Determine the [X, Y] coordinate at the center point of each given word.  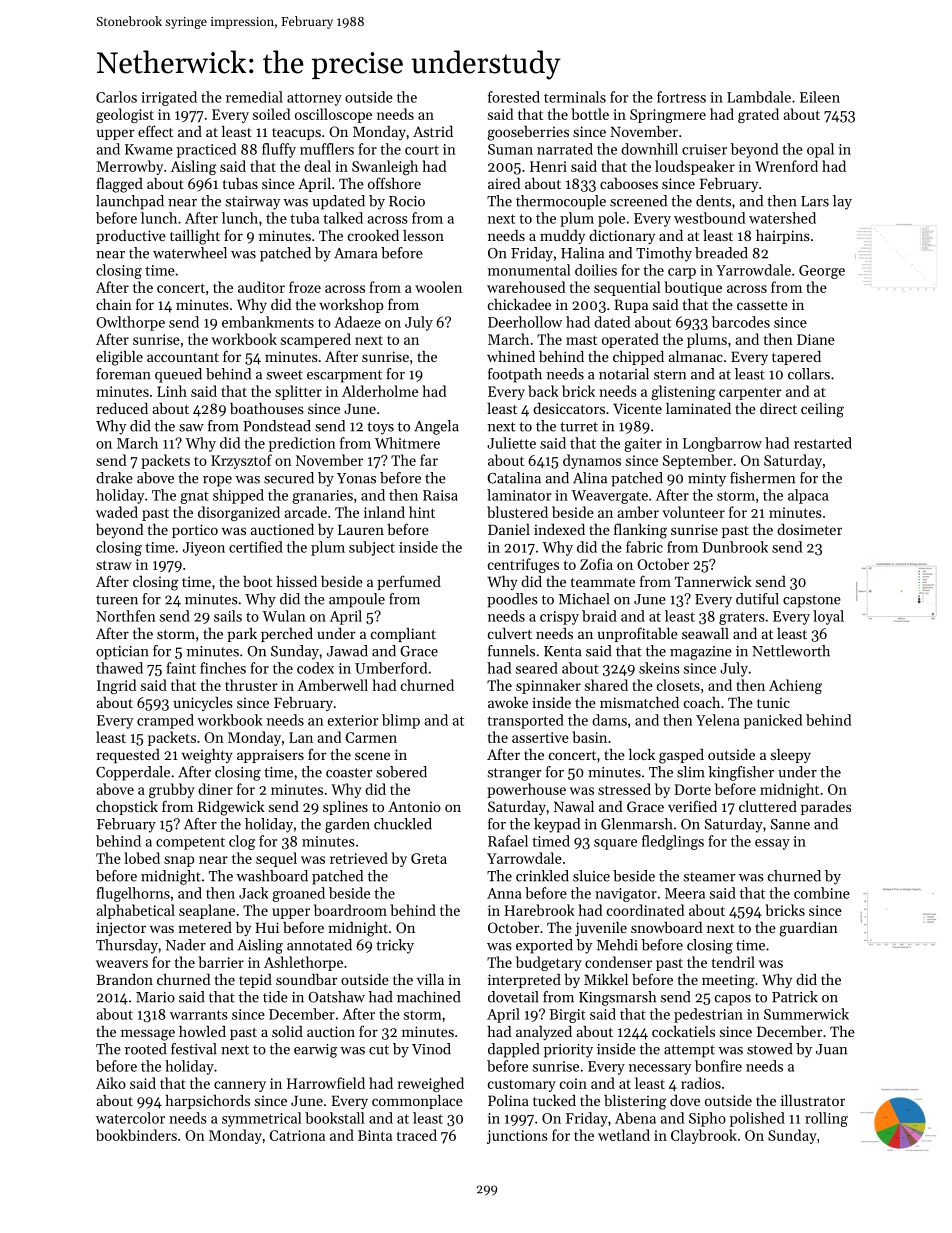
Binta [375, 1135]
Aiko [111, 1083]
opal [820, 150]
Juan [831, 1049]
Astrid [433, 131]
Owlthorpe [130, 323]
